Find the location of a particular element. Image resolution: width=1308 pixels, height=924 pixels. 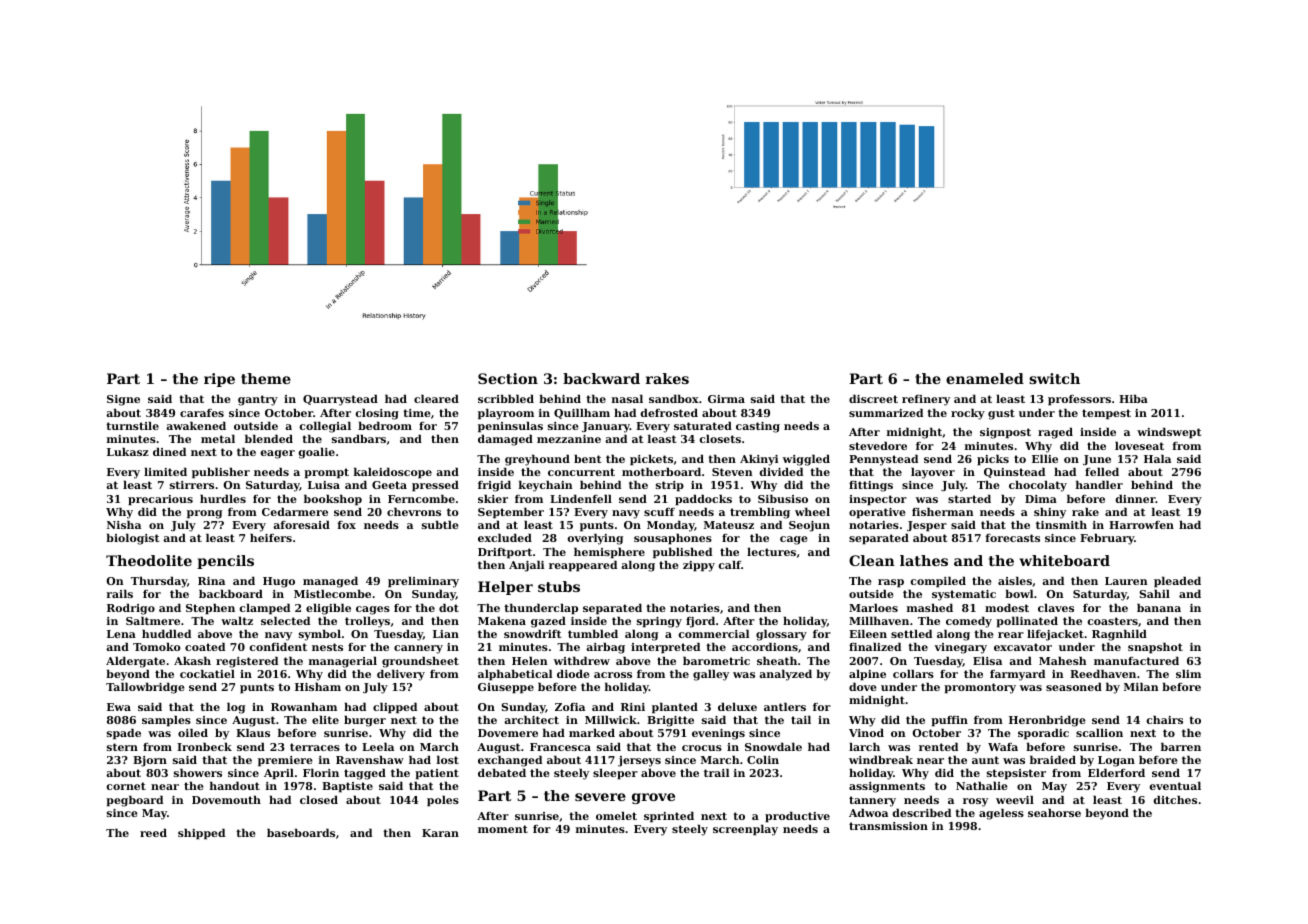

sleeper is located at coordinates (615, 774).
